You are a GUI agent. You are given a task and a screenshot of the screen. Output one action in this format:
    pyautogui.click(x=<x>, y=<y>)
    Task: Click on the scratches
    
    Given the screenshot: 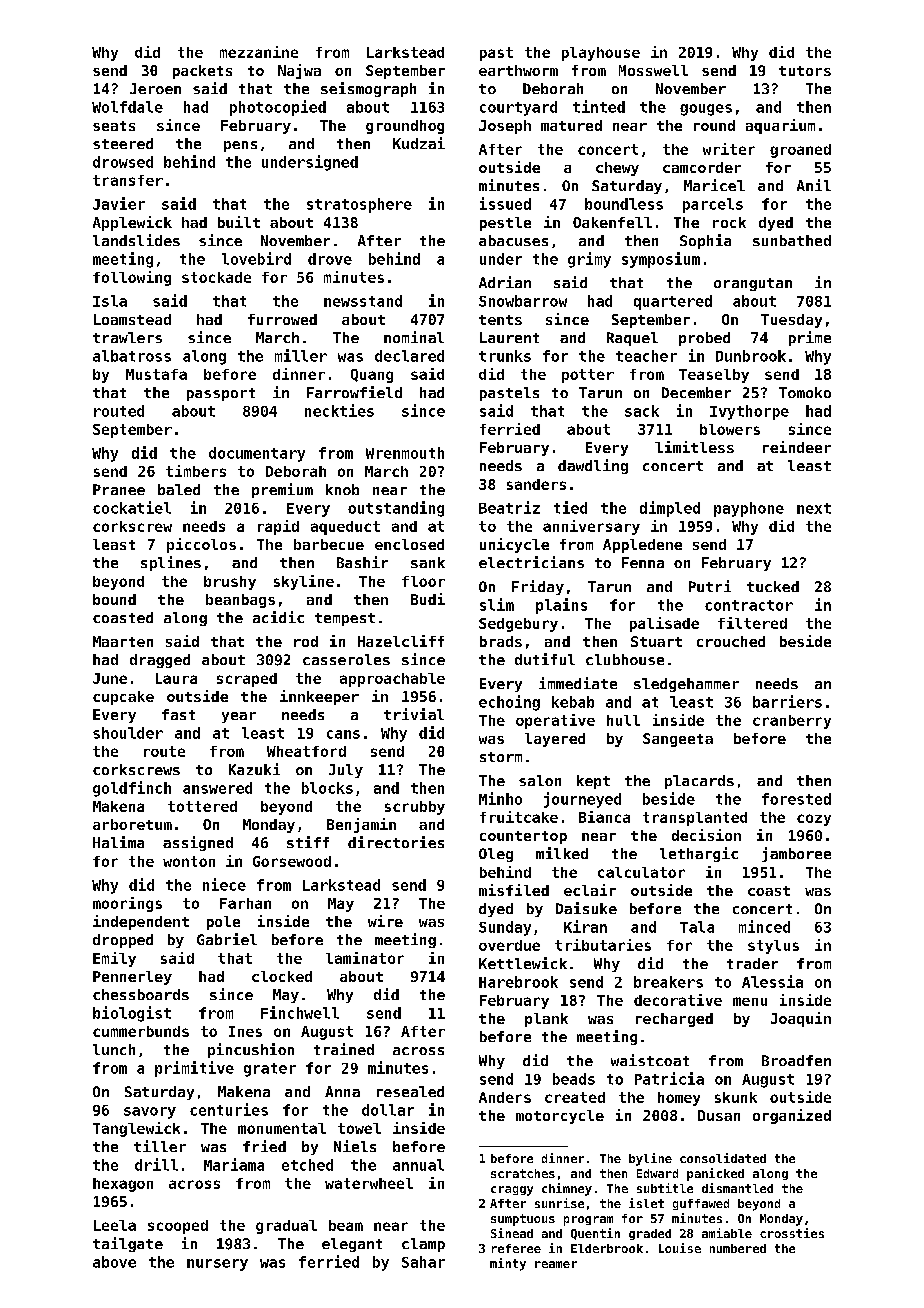 What is the action you would take?
    pyautogui.click(x=523, y=1173)
